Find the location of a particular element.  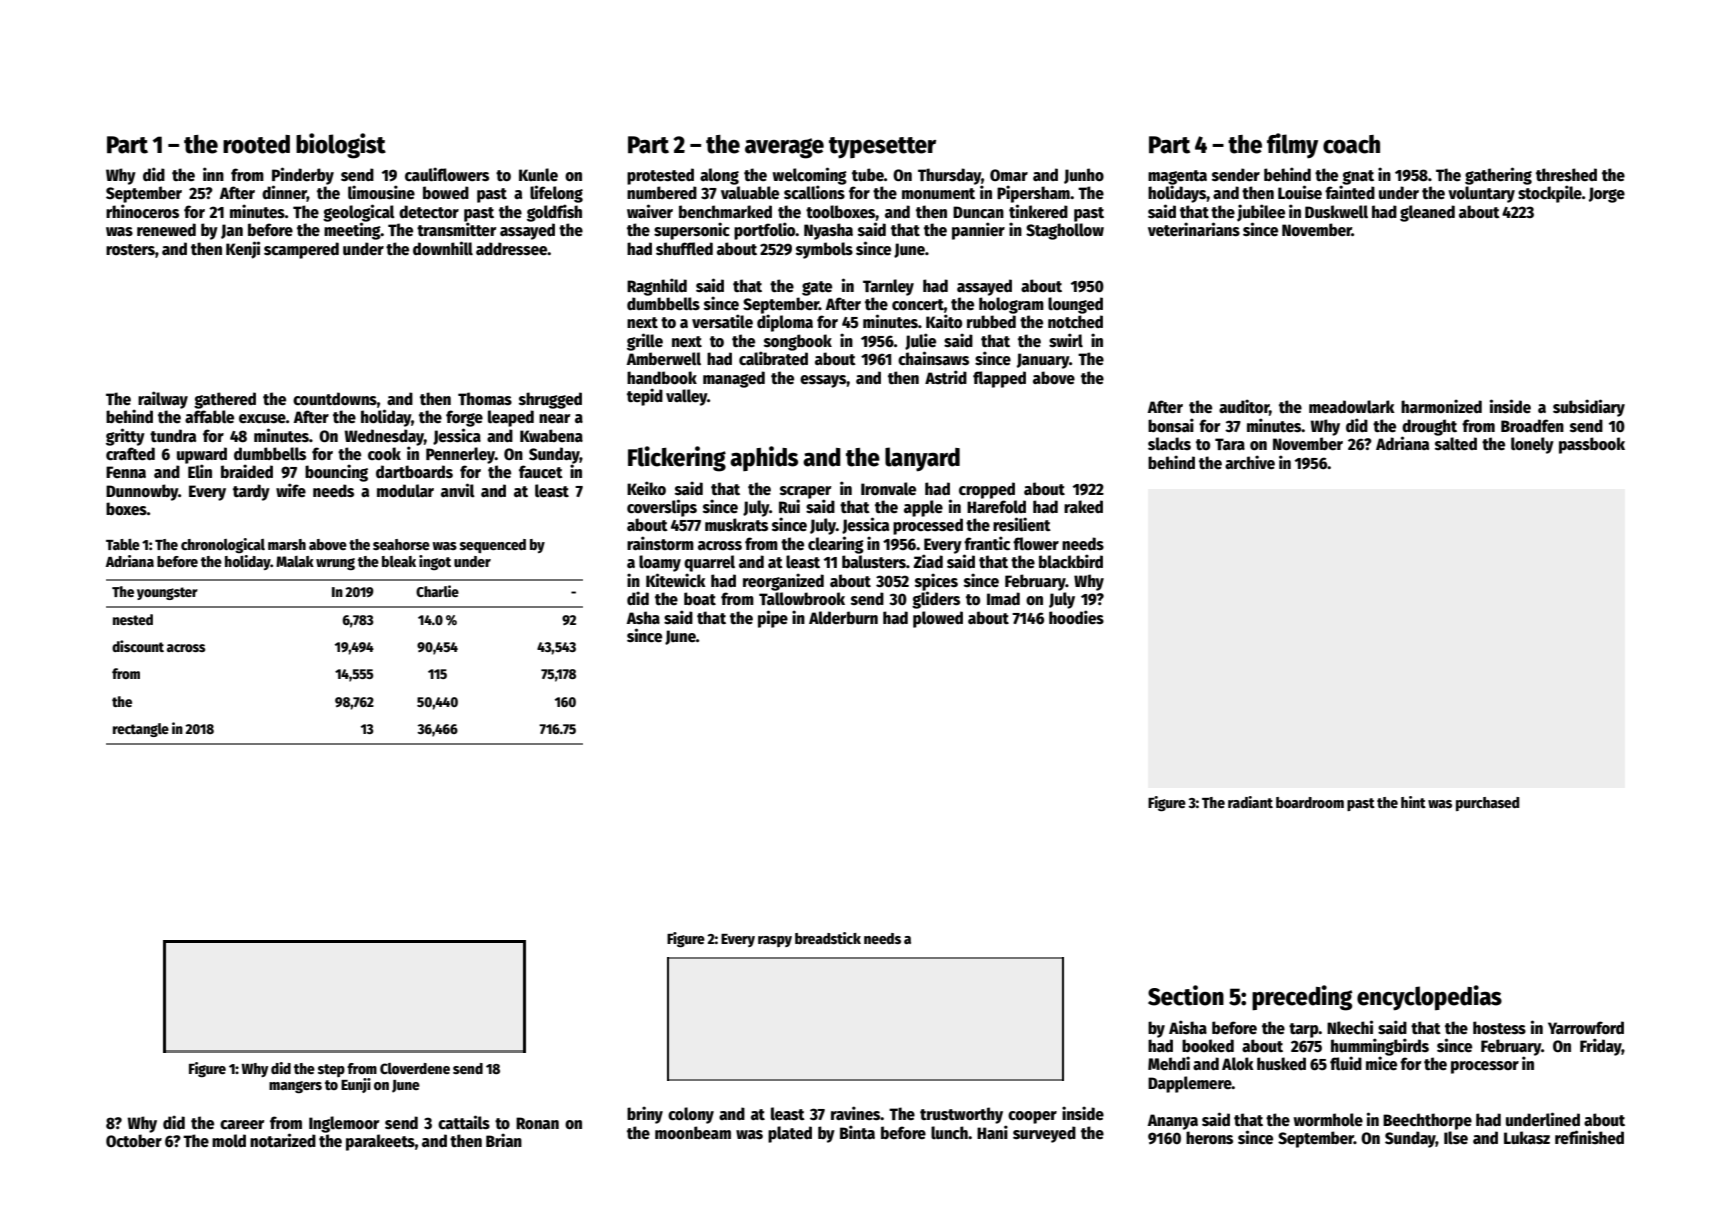

scampered is located at coordinates (301, 250).
